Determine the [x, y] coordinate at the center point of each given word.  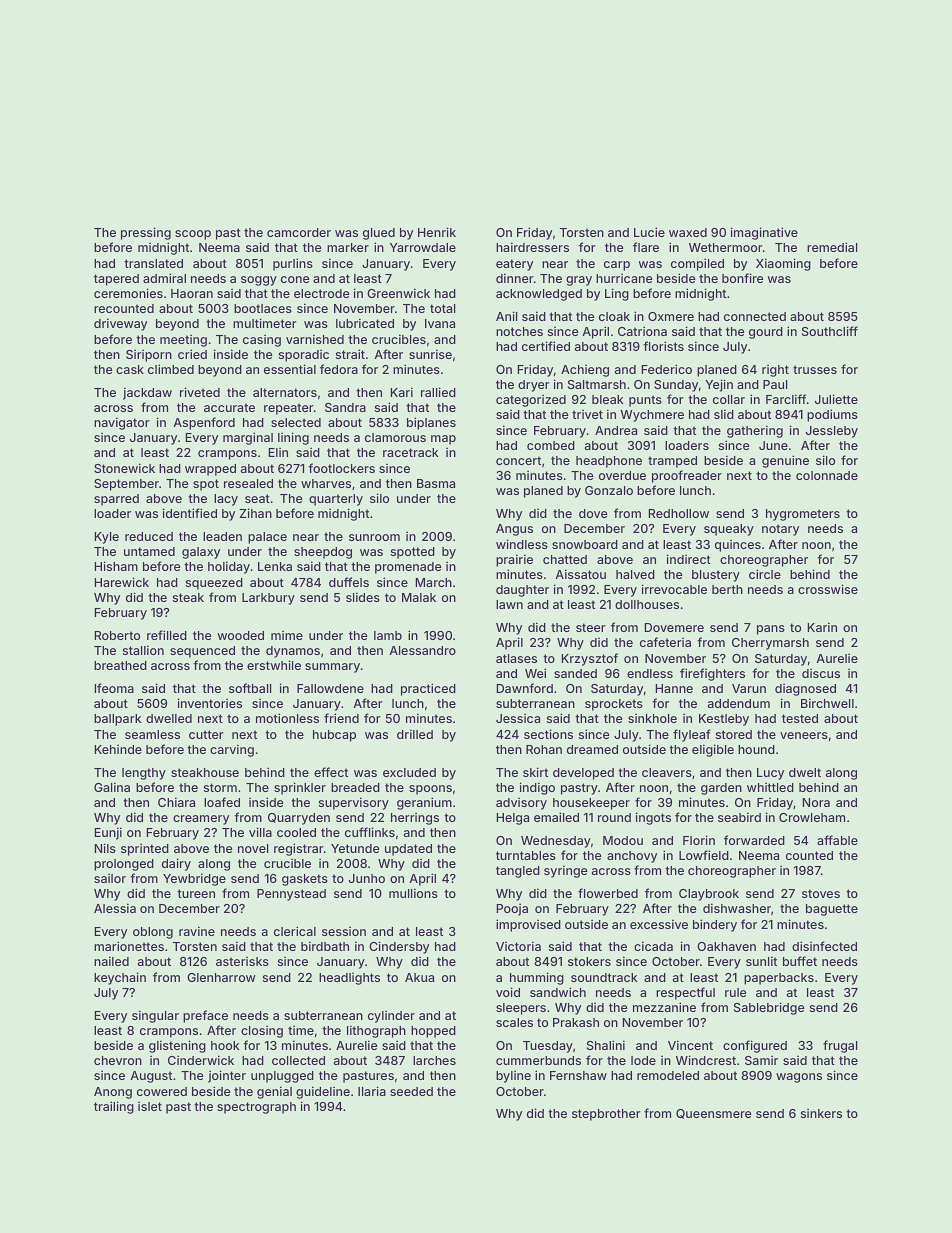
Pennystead [291, 895]
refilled [167, 635]
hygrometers [803, 515]
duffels [349, 582]
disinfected [824, 946]
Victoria [518, 946]
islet [150, 1106]
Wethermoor [726, 247]
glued [379, 234]
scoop [193, 235]
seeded [411, 1091]
